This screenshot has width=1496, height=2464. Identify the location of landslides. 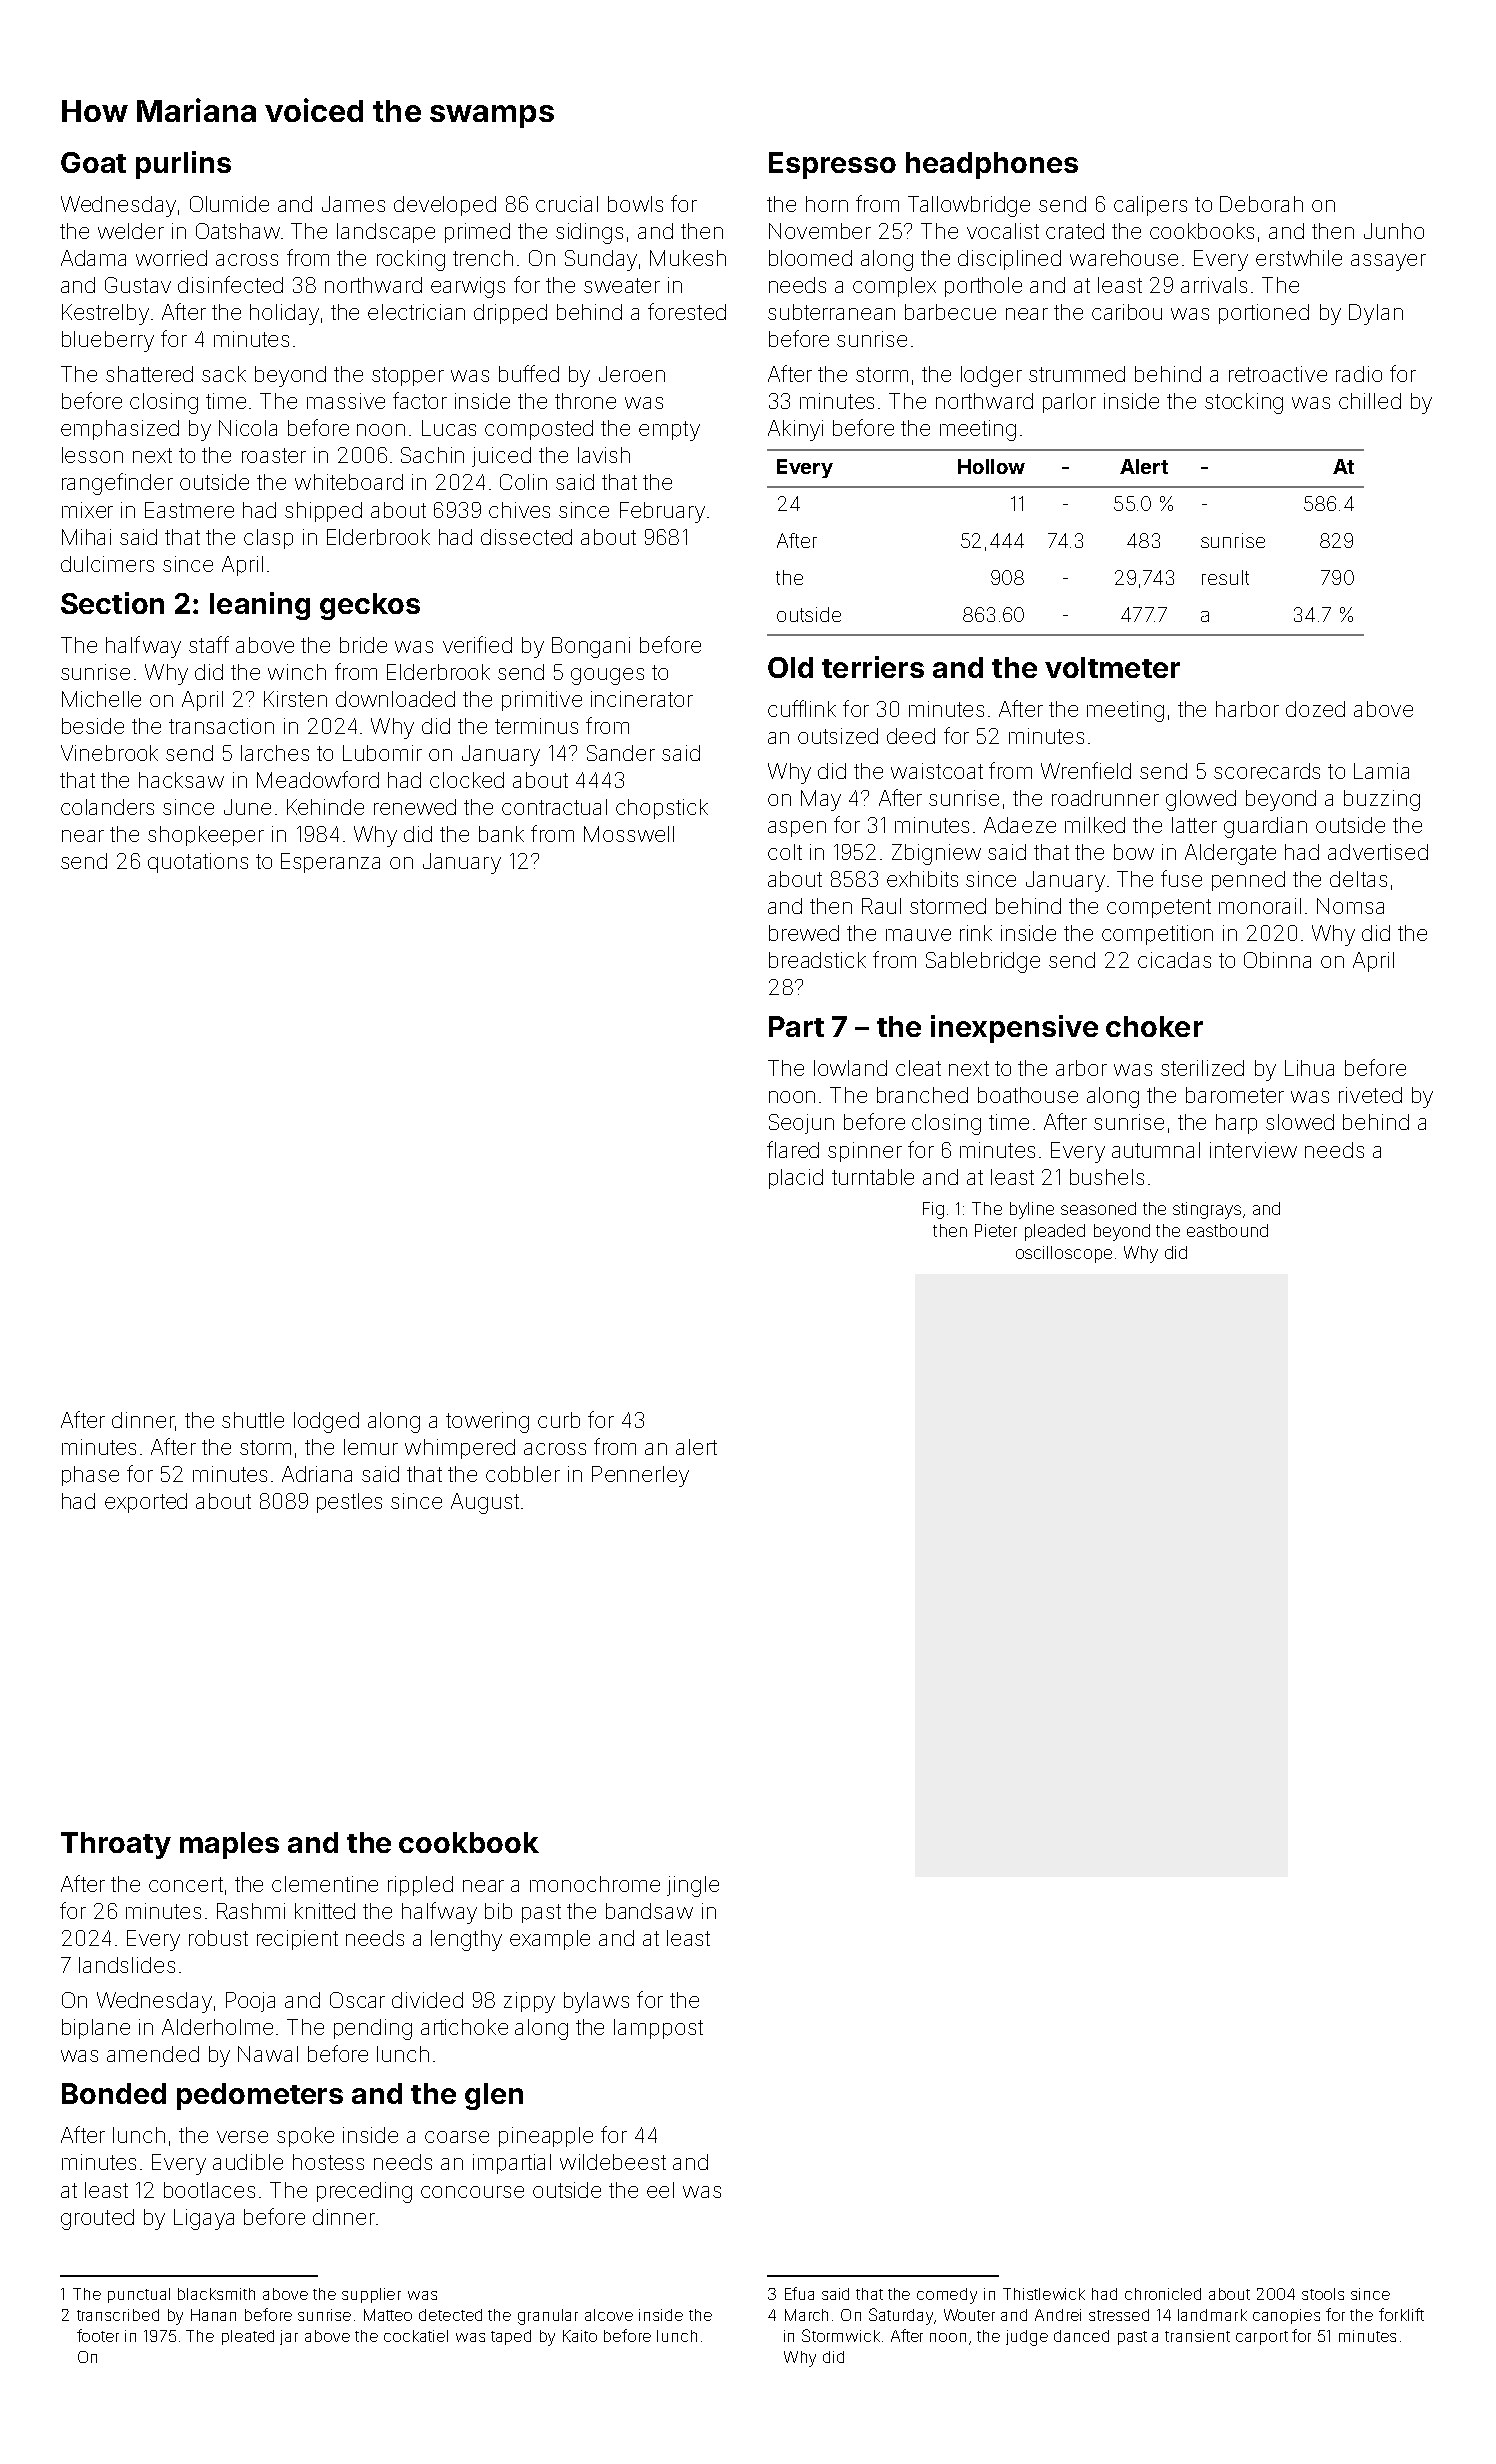
(127, 1965).
